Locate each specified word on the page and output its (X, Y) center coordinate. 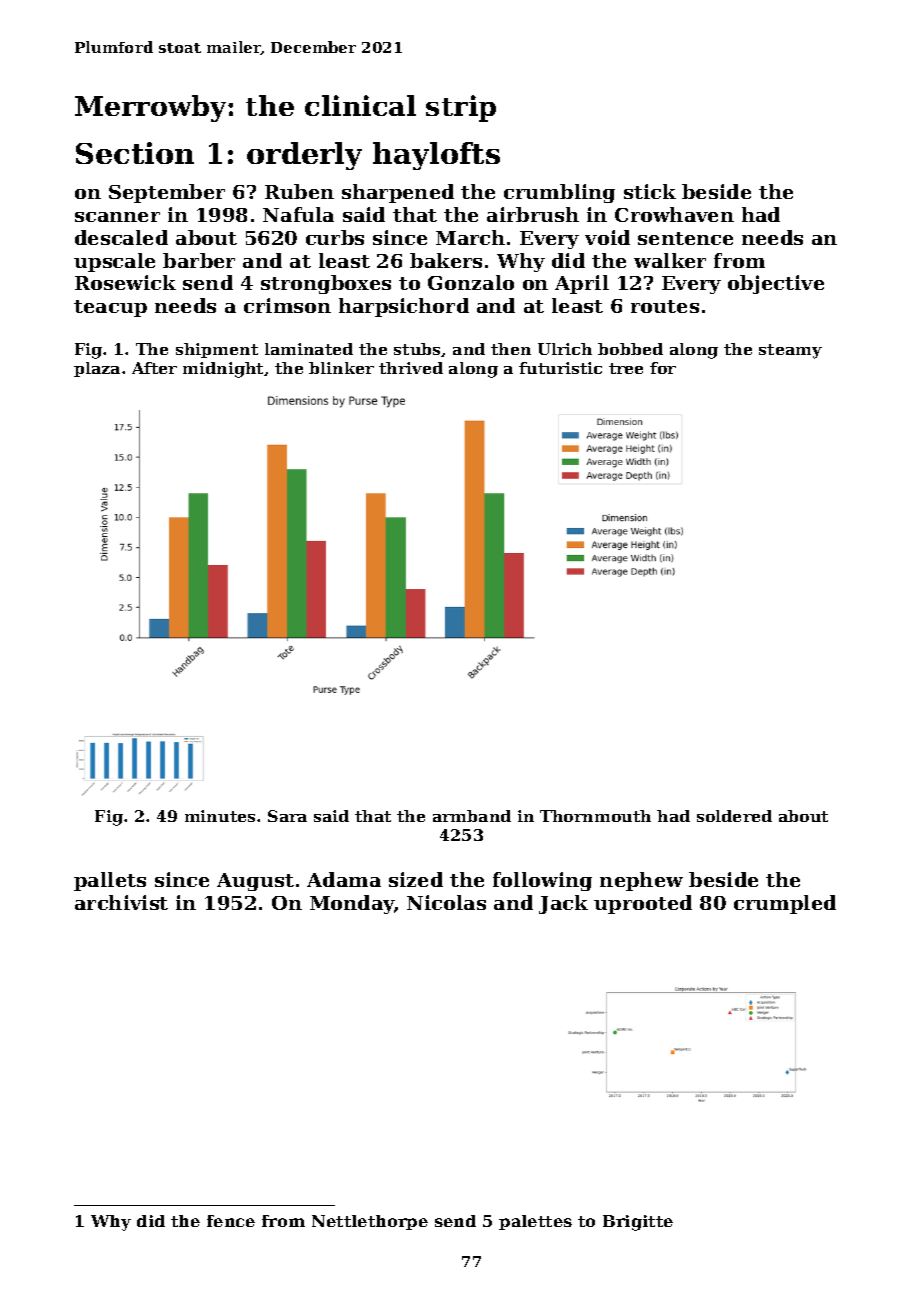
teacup (110, 308)
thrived (411, 368)
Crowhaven (674, 214)
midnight (223, 370)
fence (231, 1221)
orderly (304, 156)
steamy (790, 351)
